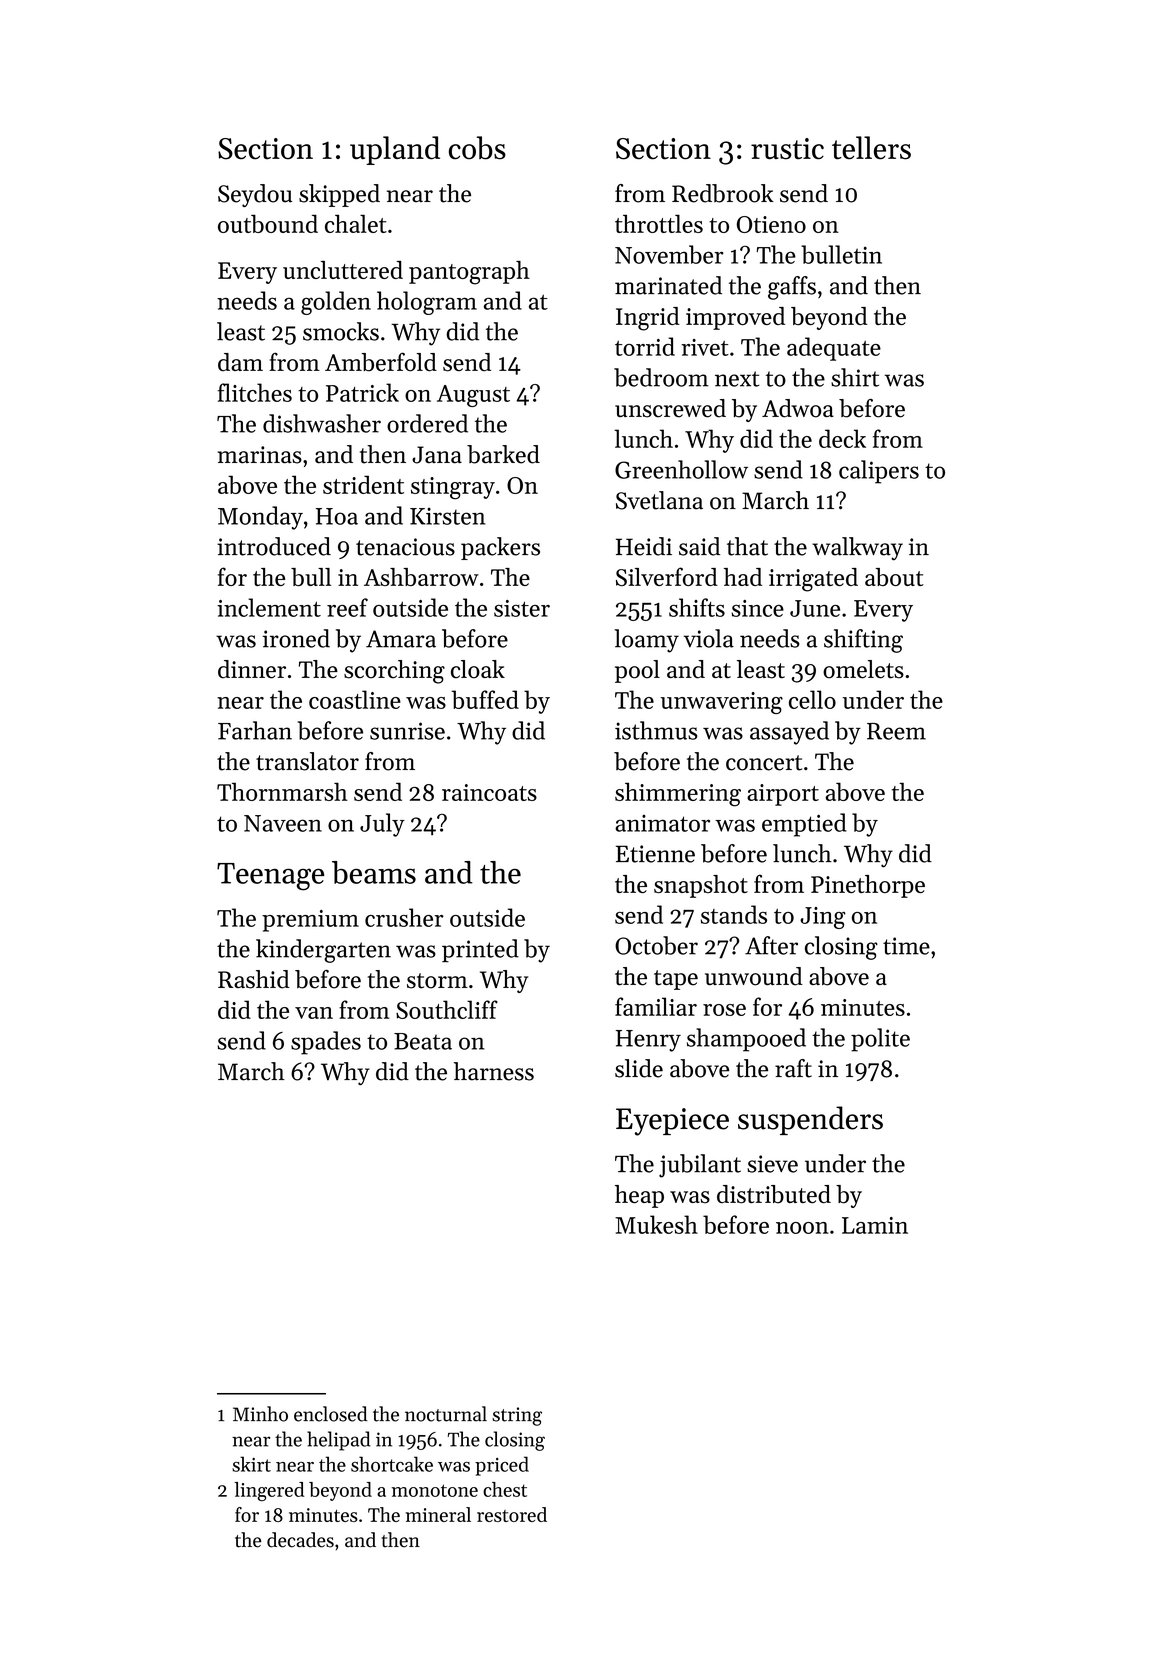  What do you see at coordinates (512, 1514) in the page?
I see `restored` at bounding box center [512, 1514].
